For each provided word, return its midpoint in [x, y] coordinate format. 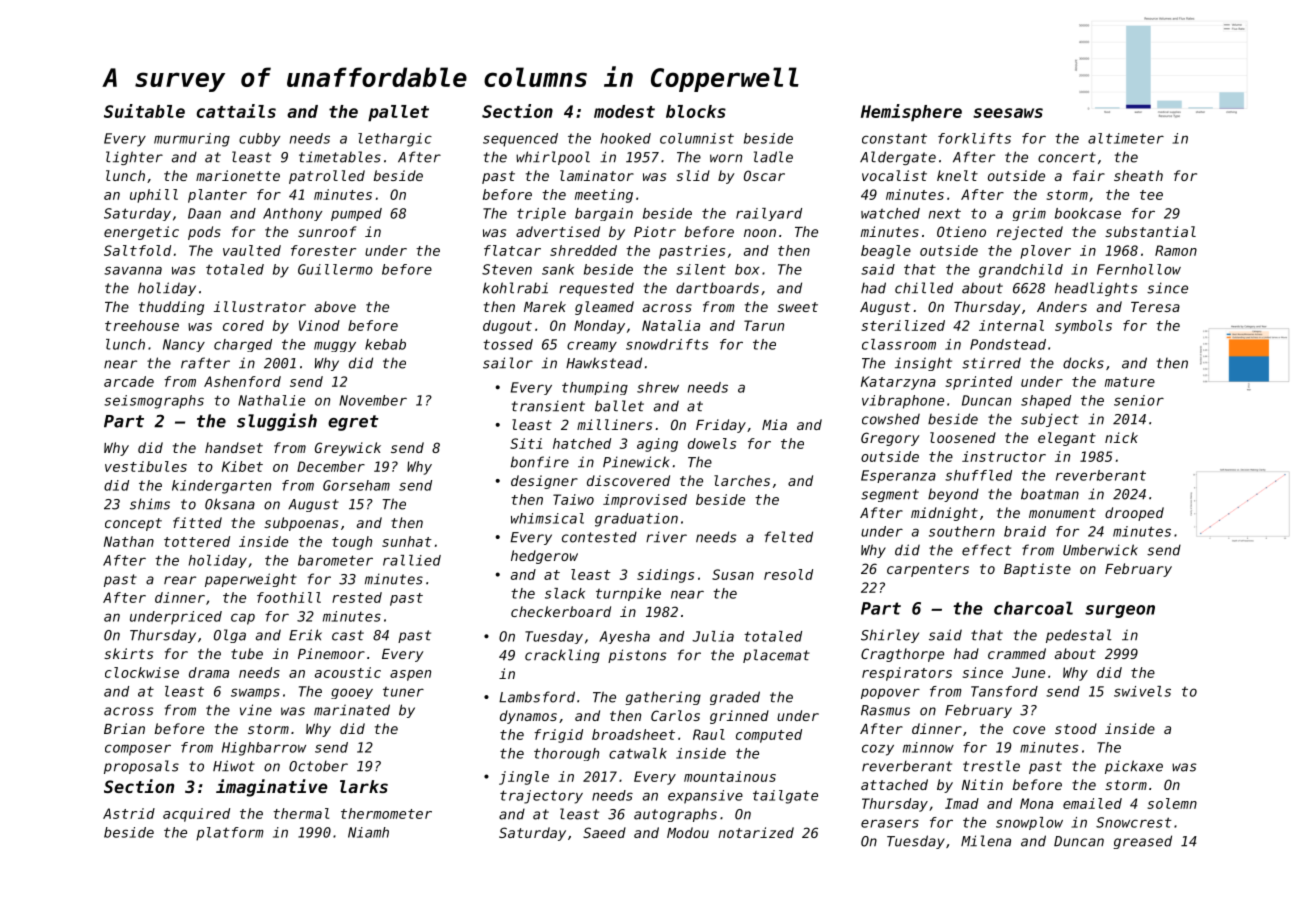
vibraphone [903, 402]
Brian [124, 728]
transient [548, 406]
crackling [562, 656]
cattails [236, 111]
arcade [129, 381]
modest [624, 111]
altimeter [1126, 138]
